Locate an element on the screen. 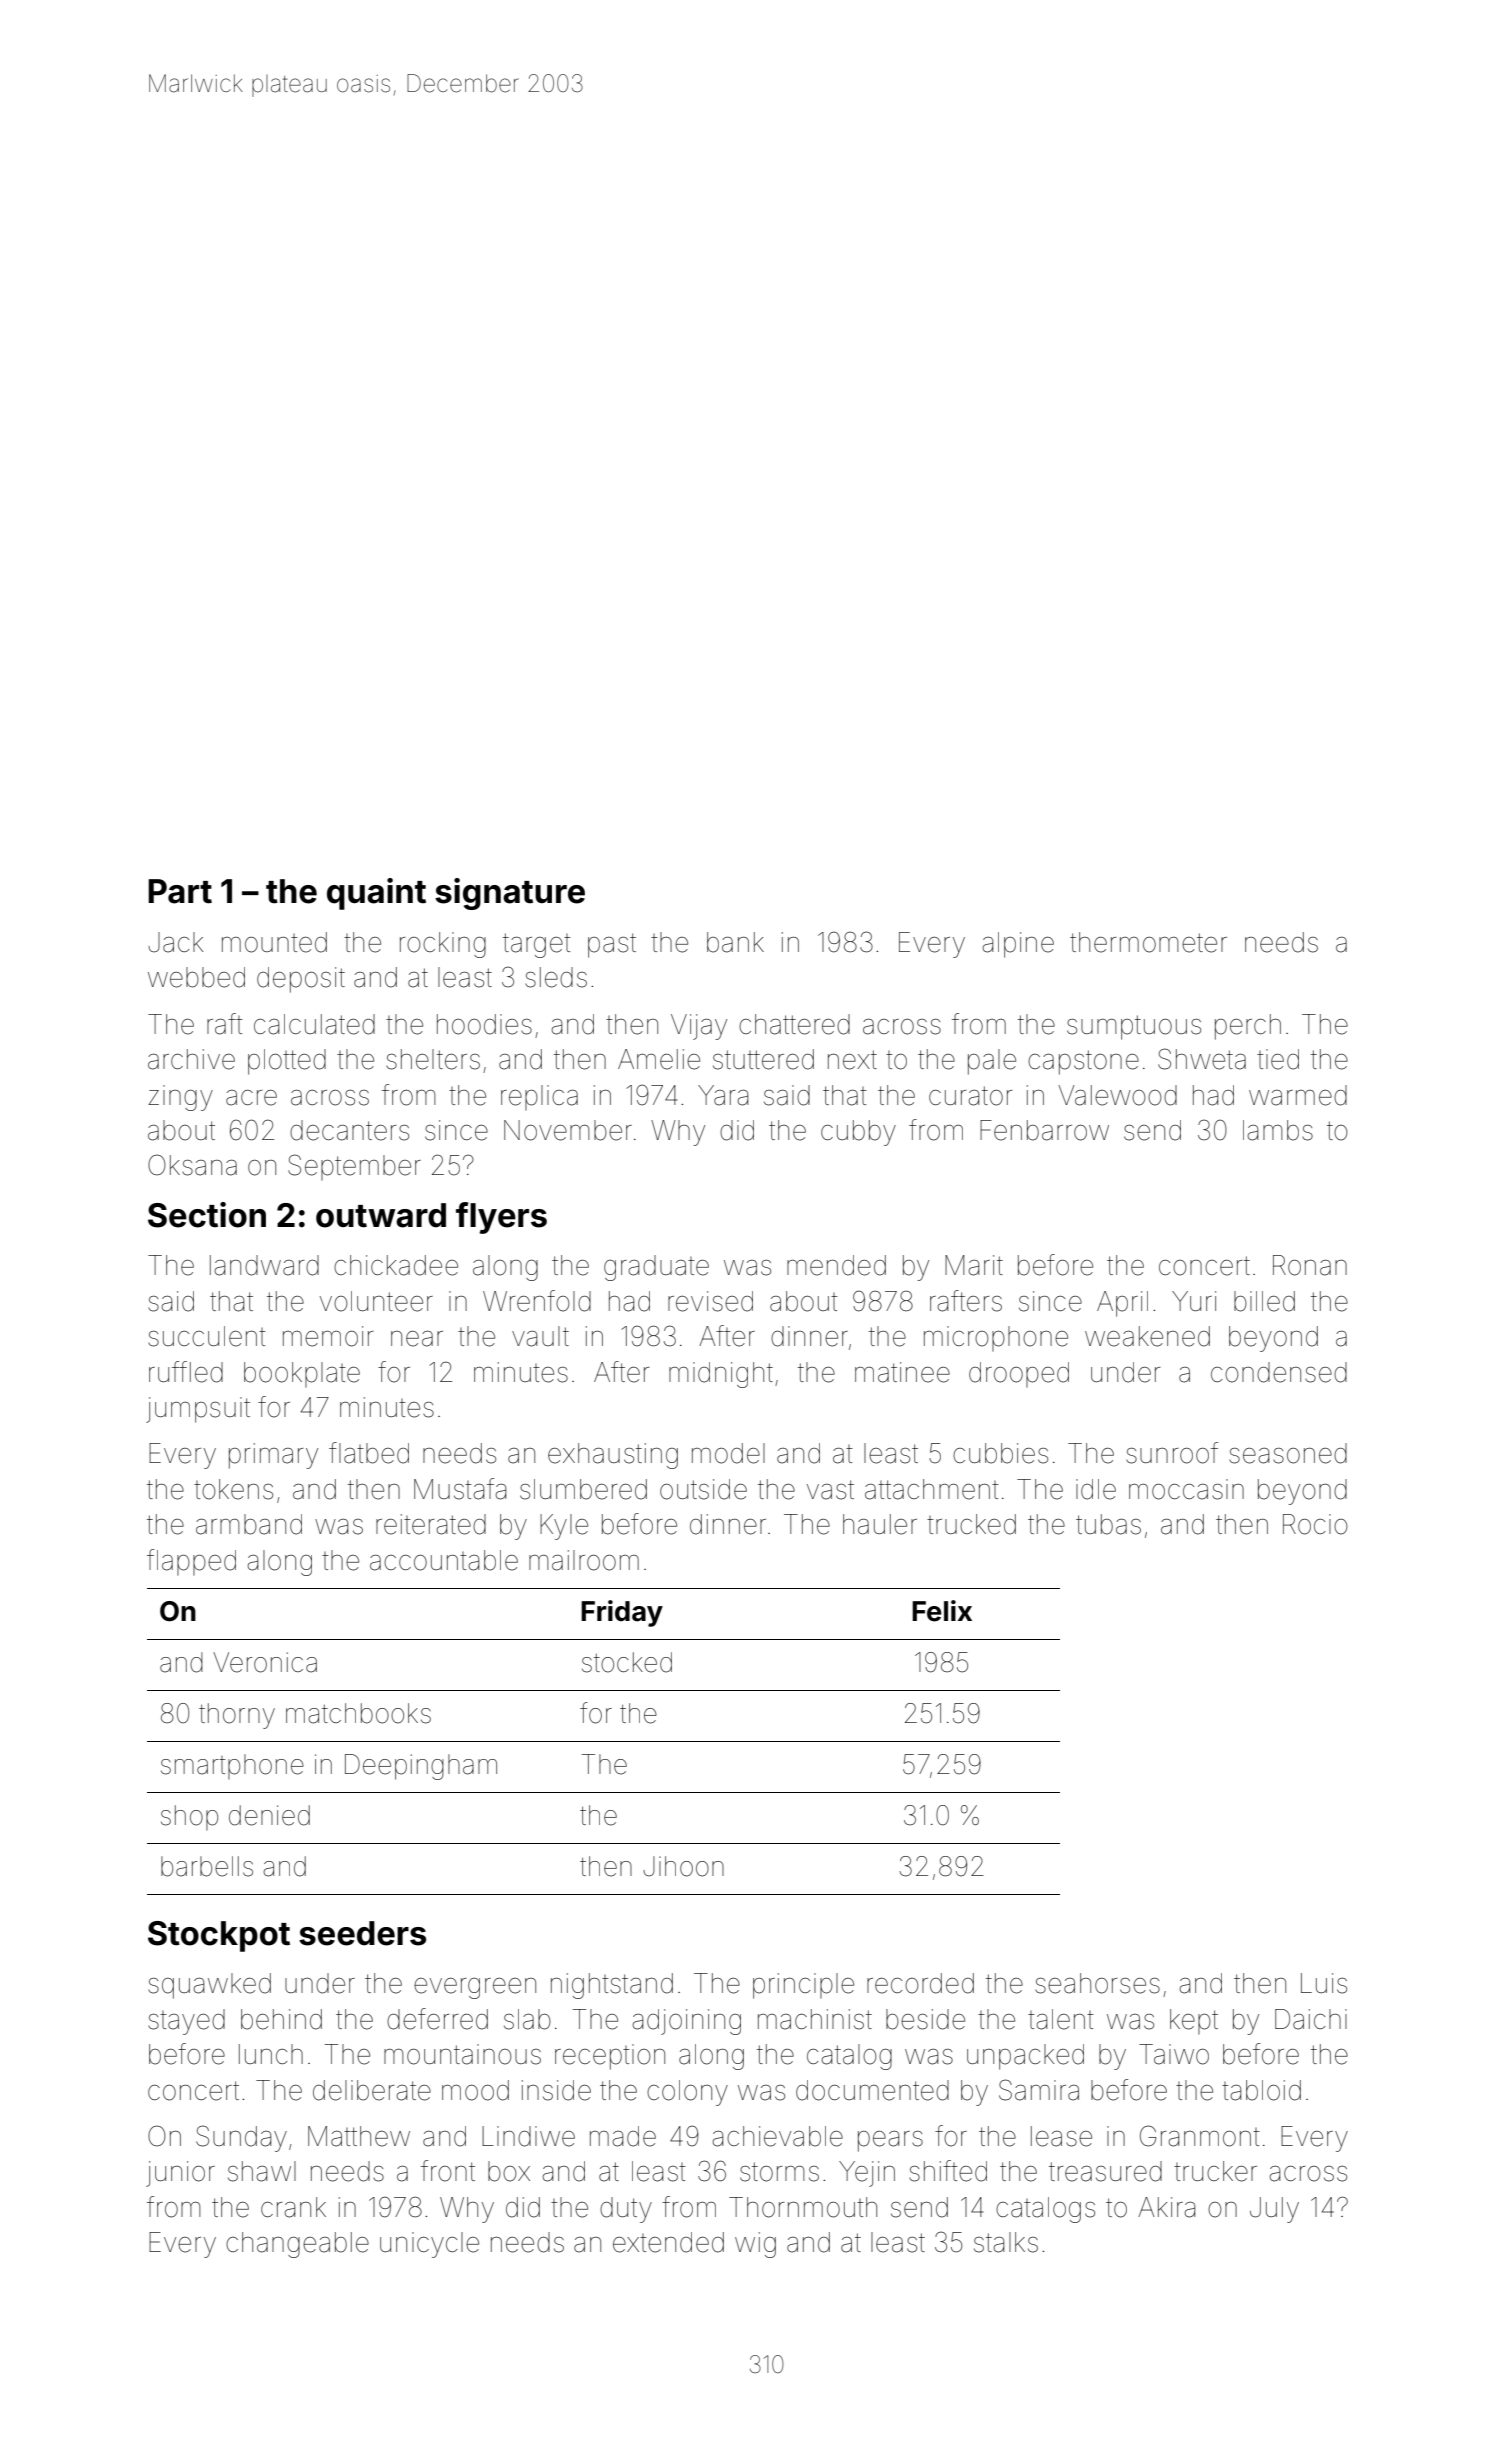 Image resolution: width=1496 pixels, height=2464 pixels. warmed is located at coordinates (1298, 1095).
